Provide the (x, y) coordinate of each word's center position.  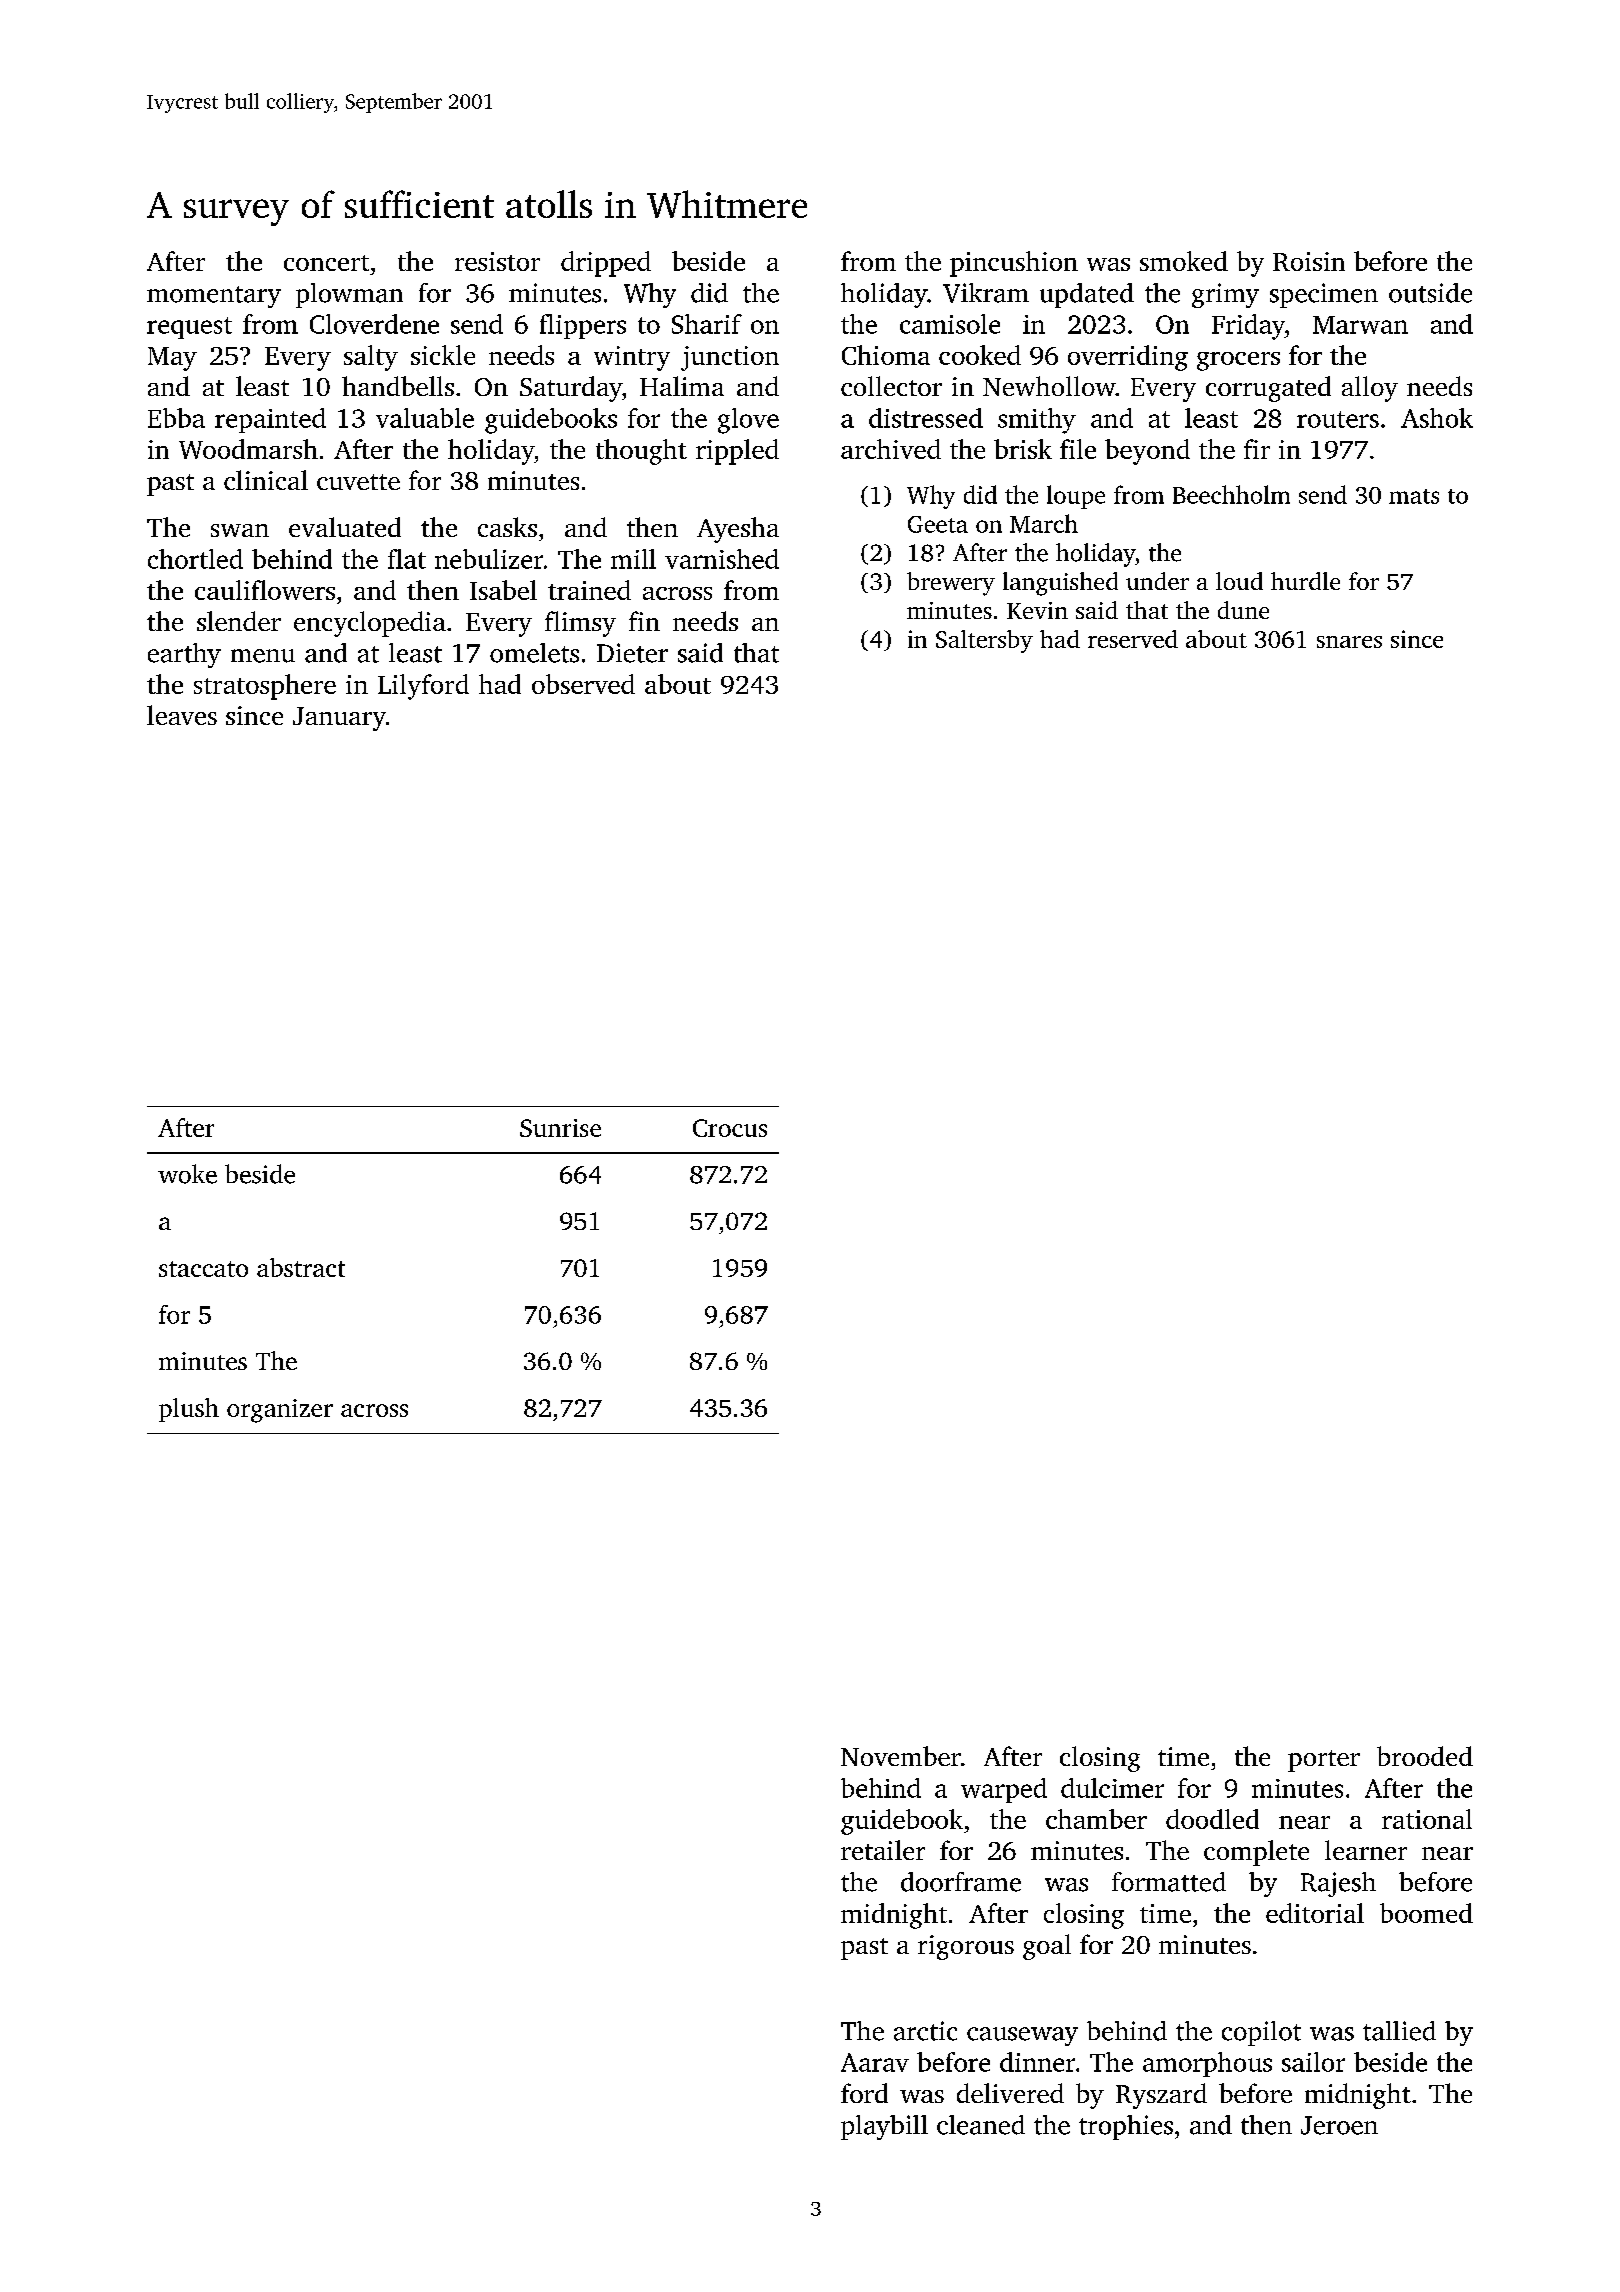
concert (326, 263)
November (901, 1756)
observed (583, 684)
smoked (1184, 261)
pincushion (1014, 264)
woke (187, 1174)
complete (1256, 1853)
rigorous (966, 1947)
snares (1349, 642)
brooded (1425, 1756)
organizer (280, 1411)
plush (189, 1410)
